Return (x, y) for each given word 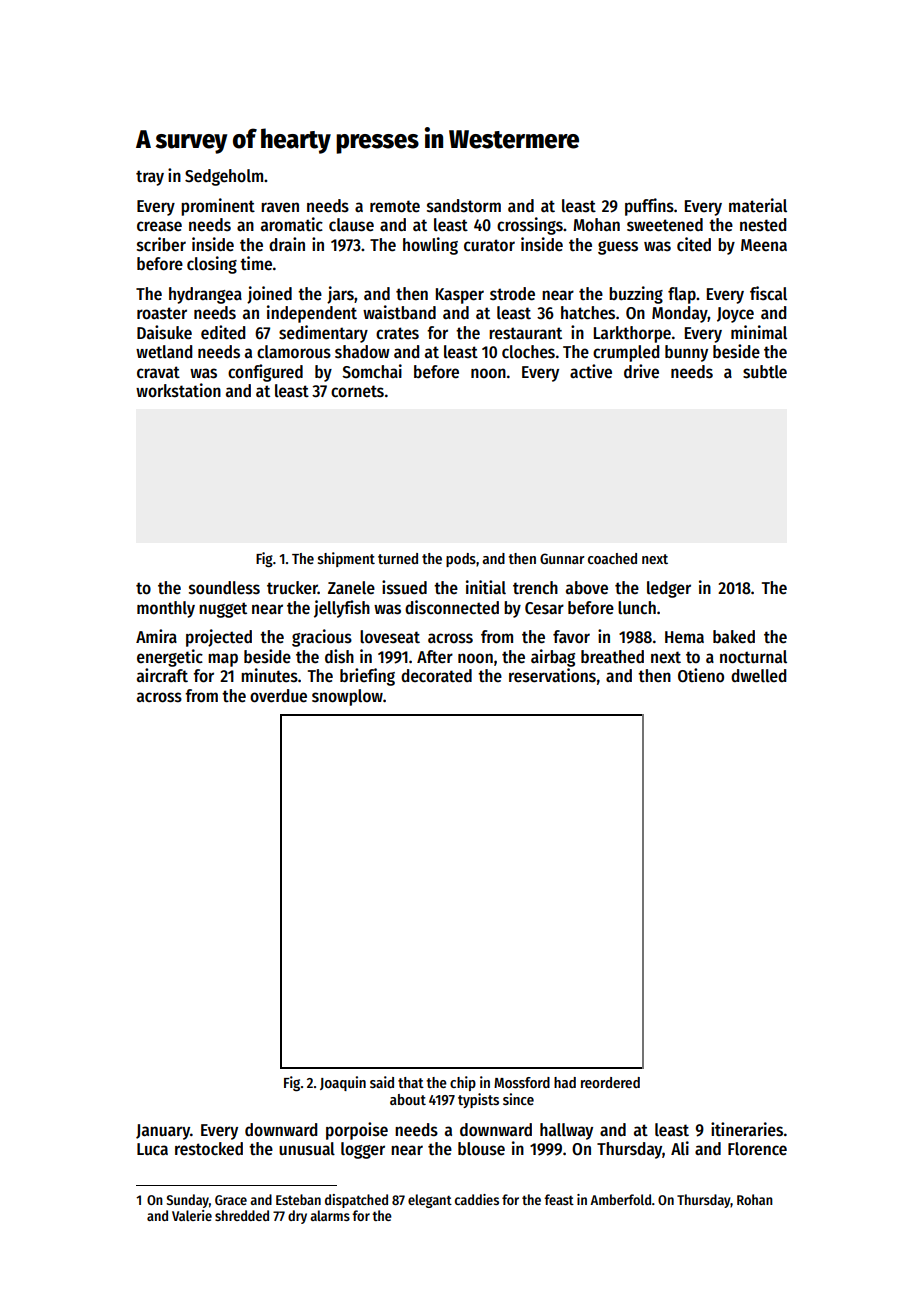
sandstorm (464, 206)
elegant (430, 1201)
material (758, 205)
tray (150, 178)
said (382, 1082)
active (591, 371)
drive (641, 371)
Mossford (522, 1082)
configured (265, 373)
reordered (610, 1082)
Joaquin (343, 1083)
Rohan (755, 1199)
